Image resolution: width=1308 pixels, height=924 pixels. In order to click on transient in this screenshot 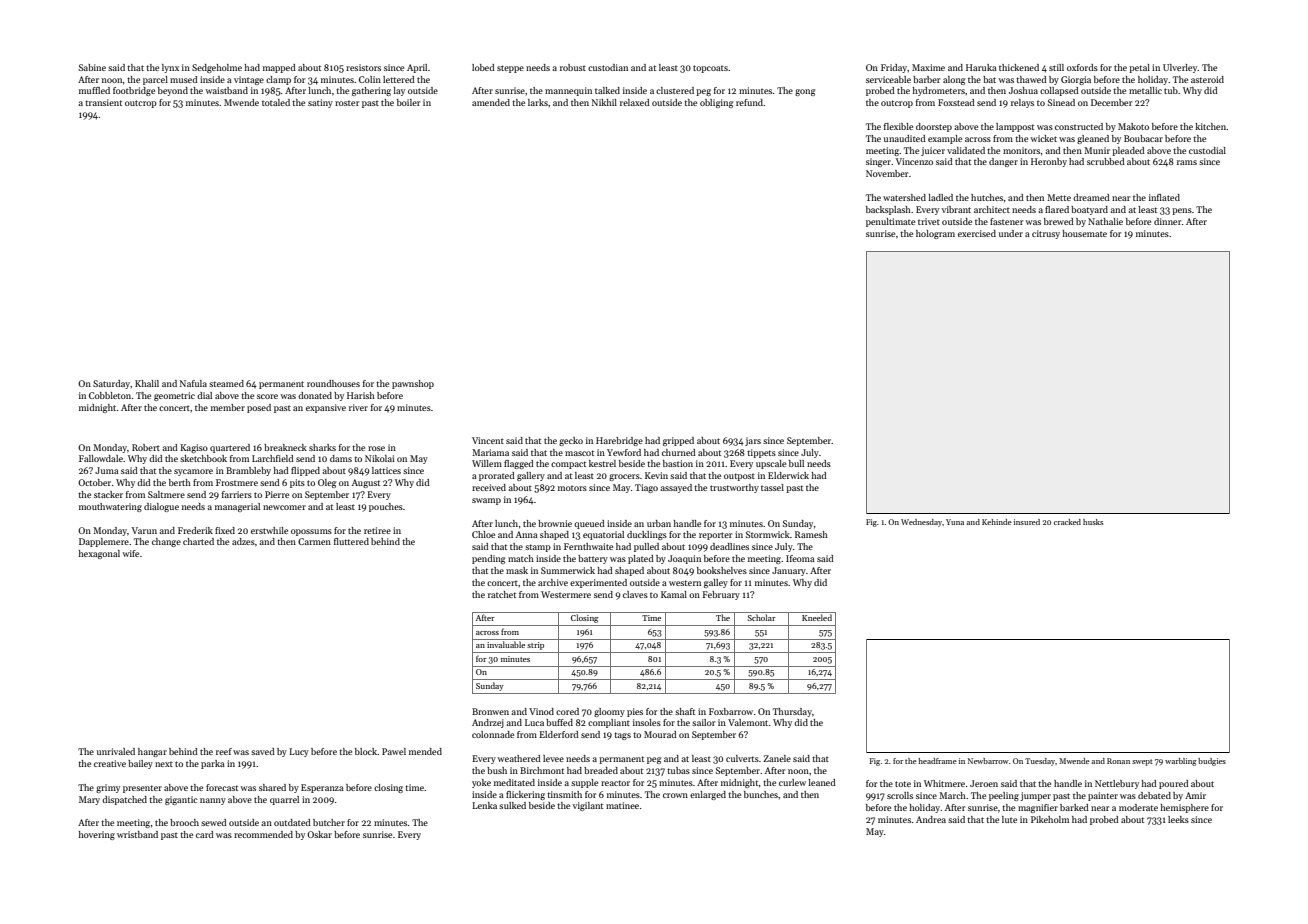, I will do `click(103, 102)`.
